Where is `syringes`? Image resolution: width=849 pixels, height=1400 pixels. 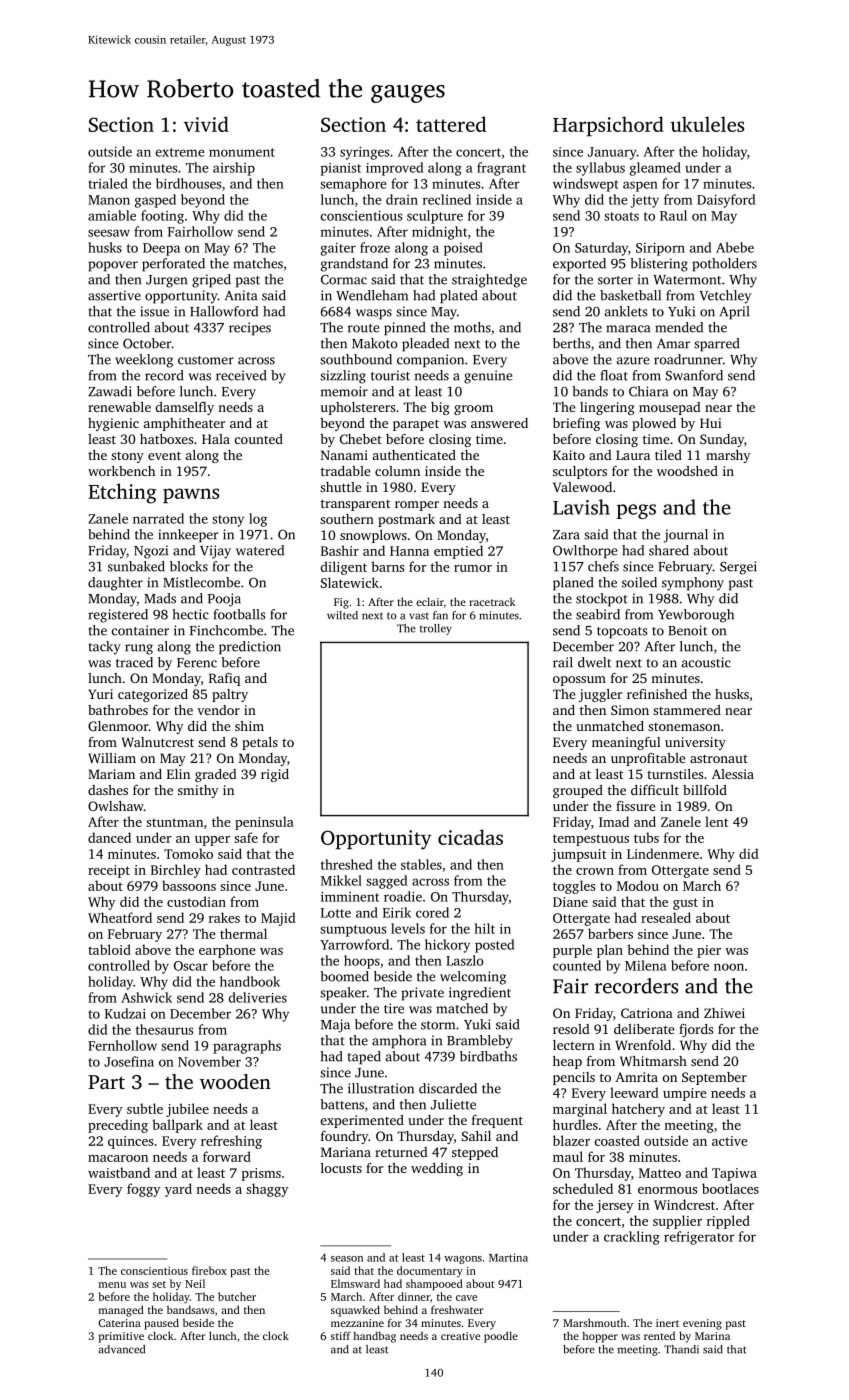 syringes is located at coordinates (364, 153).
